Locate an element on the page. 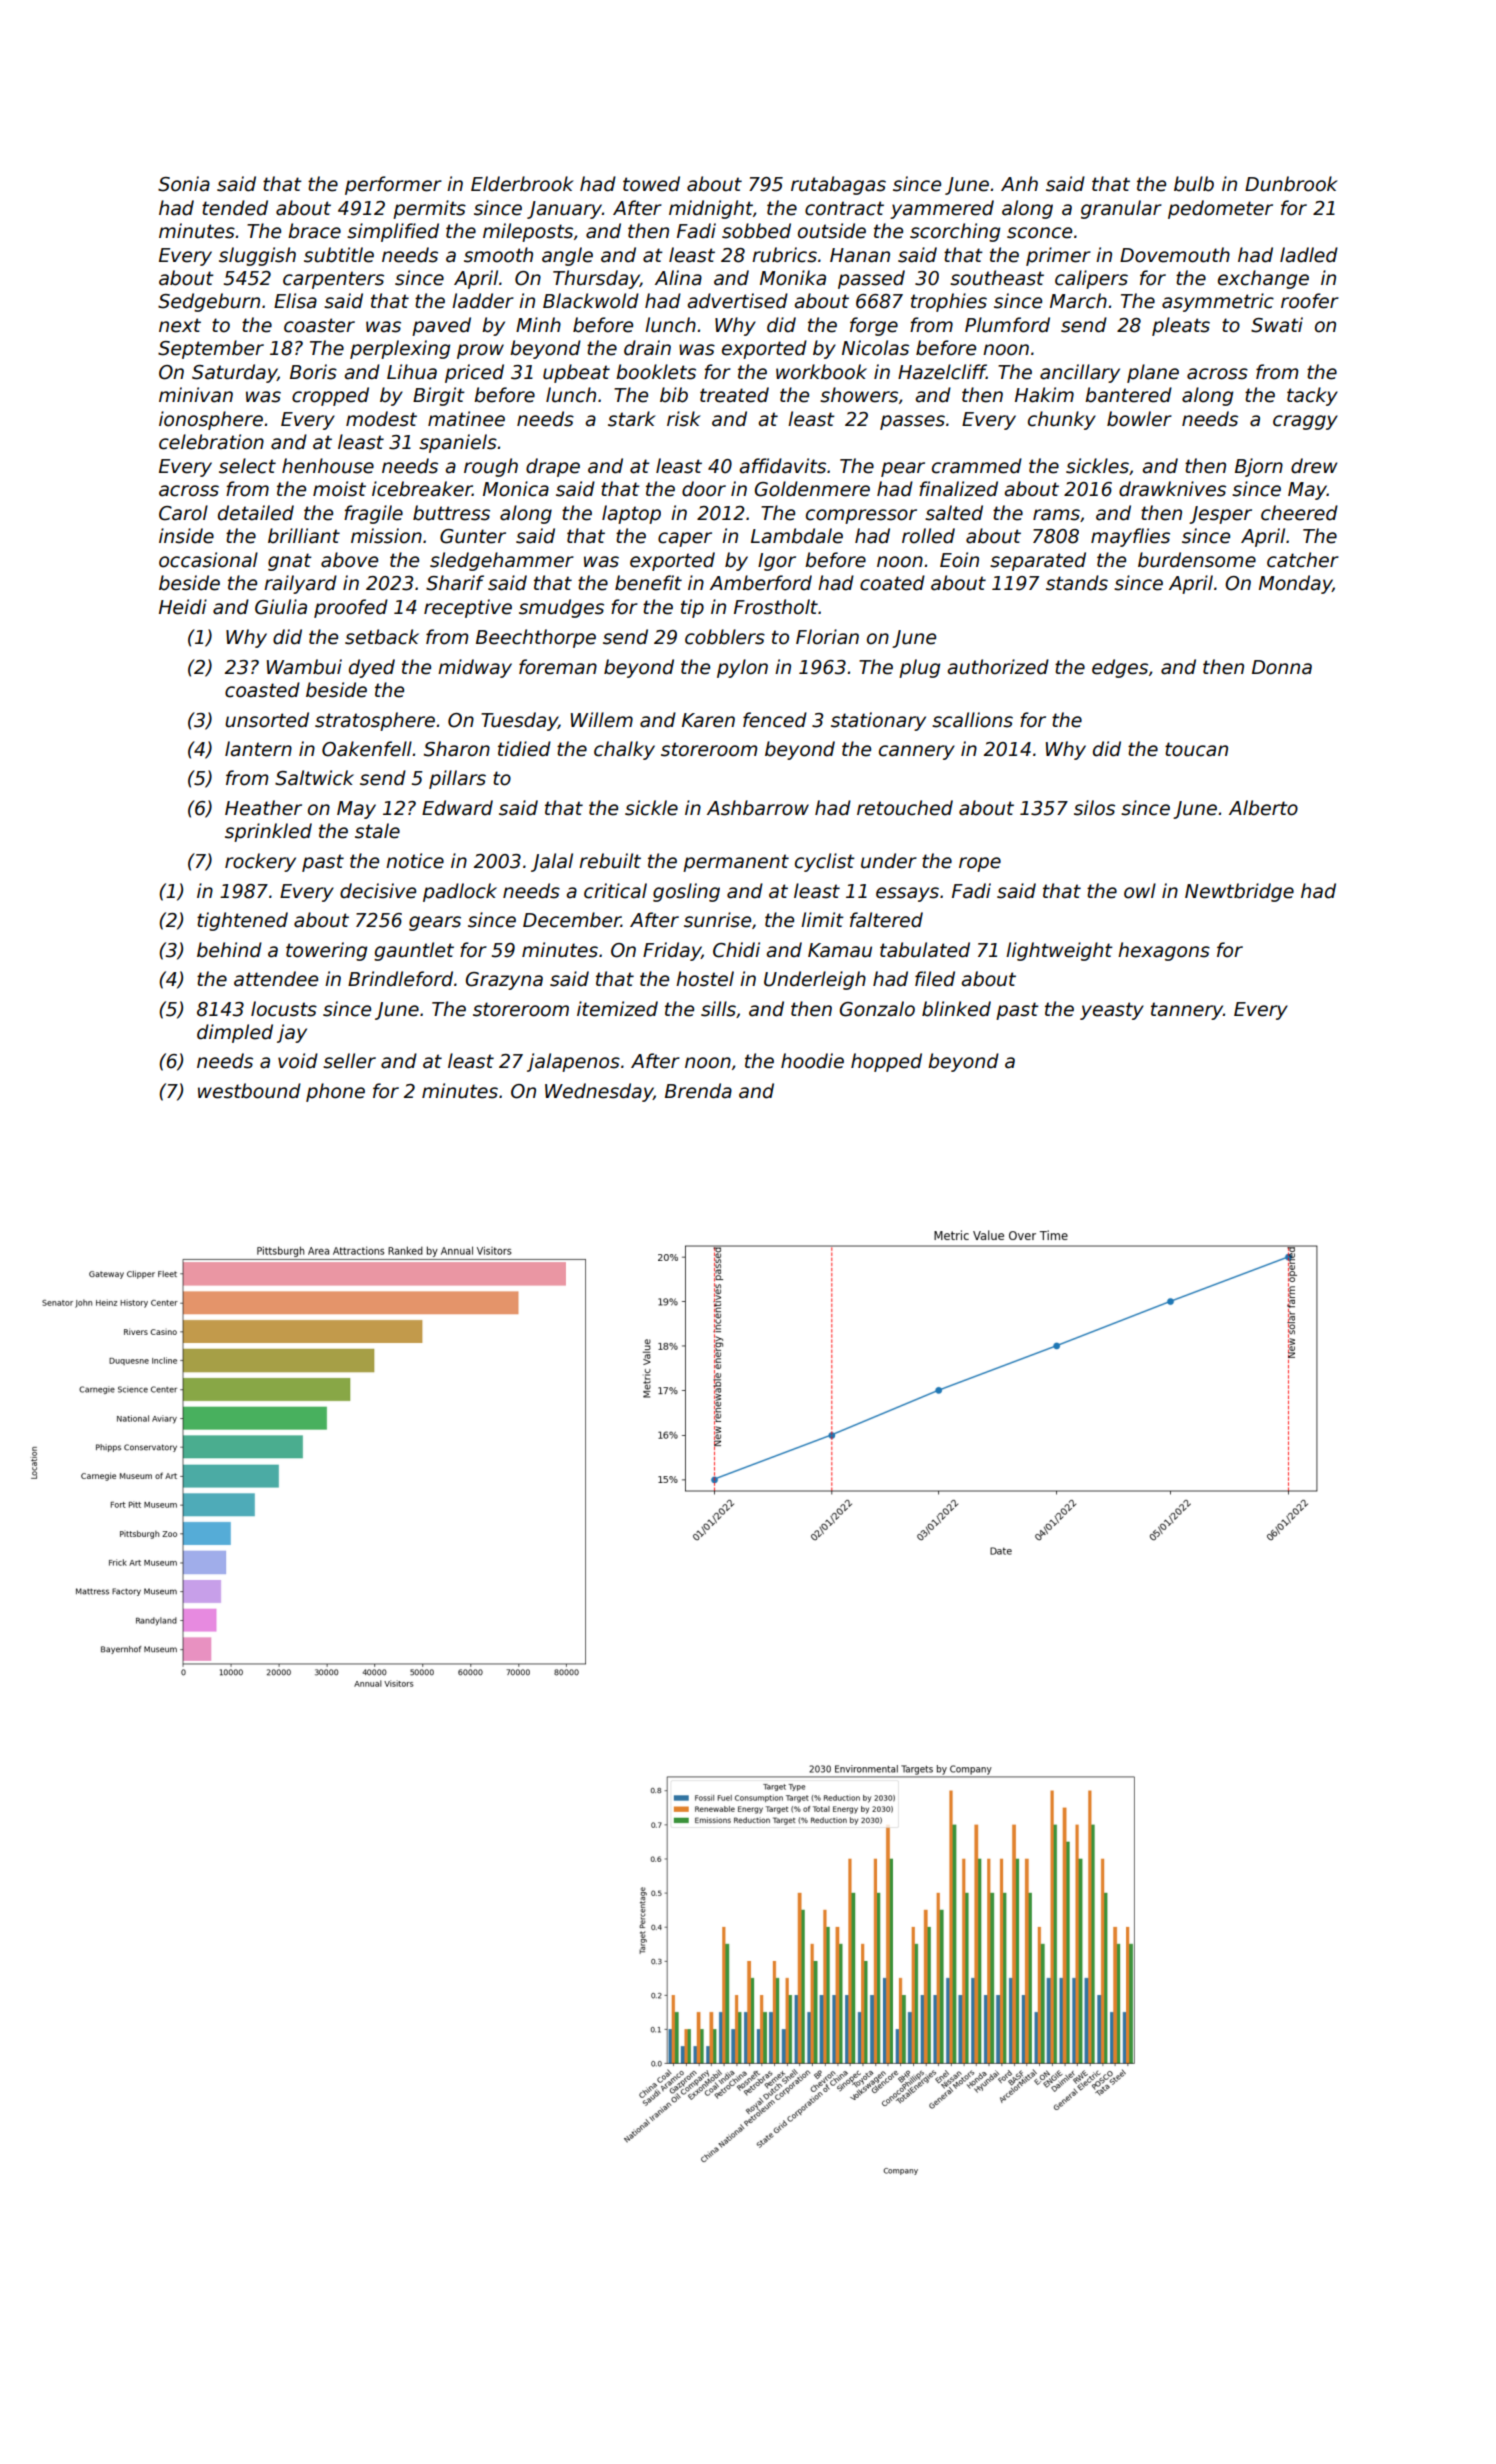 The height and width of the page is (2464, 1496). westbound is located at coordinates (249, 1091).
